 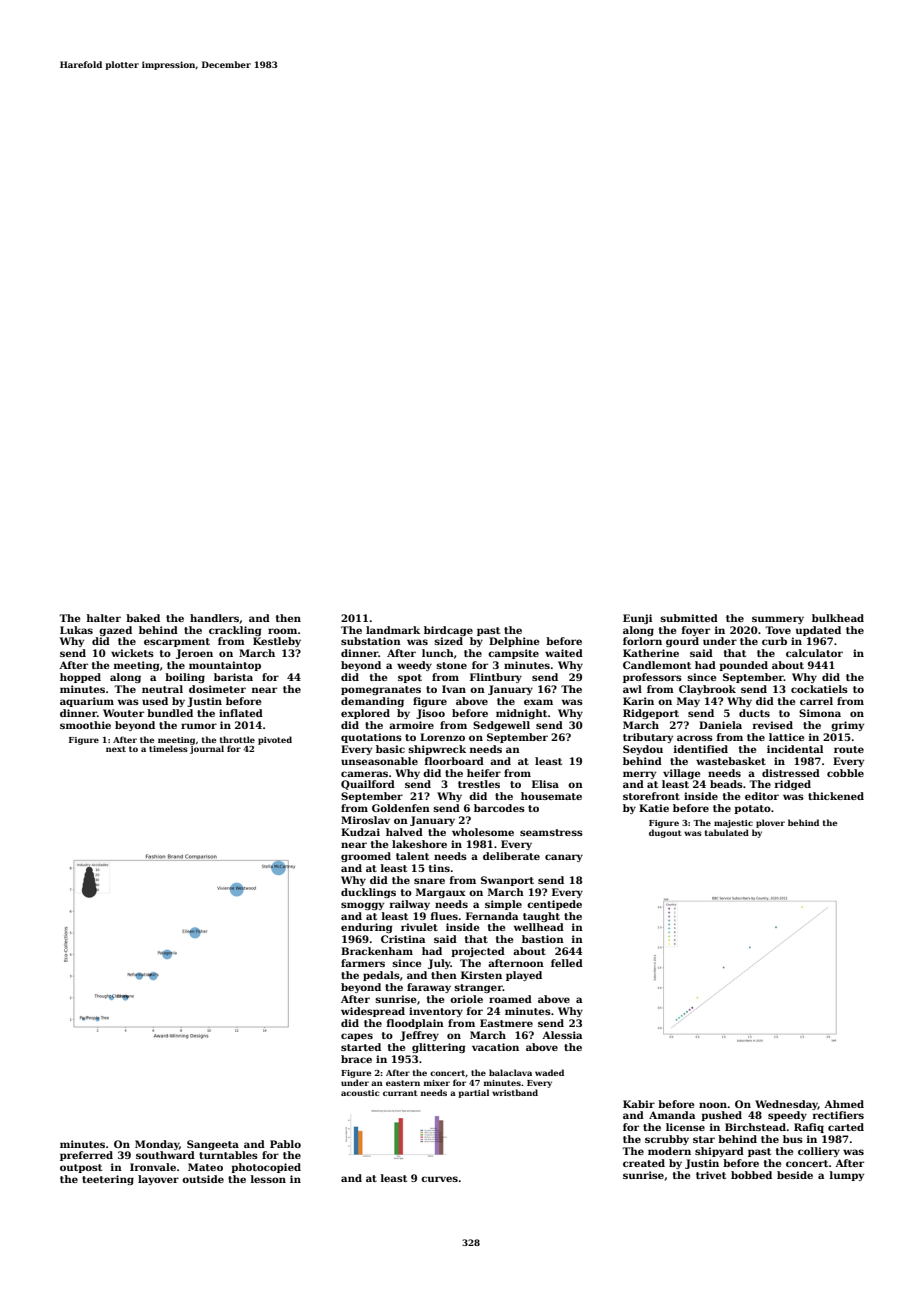 What do you see at coordinates (451, 665) in the screenshot?
I see `stone` at bounding box center [451, 665].
